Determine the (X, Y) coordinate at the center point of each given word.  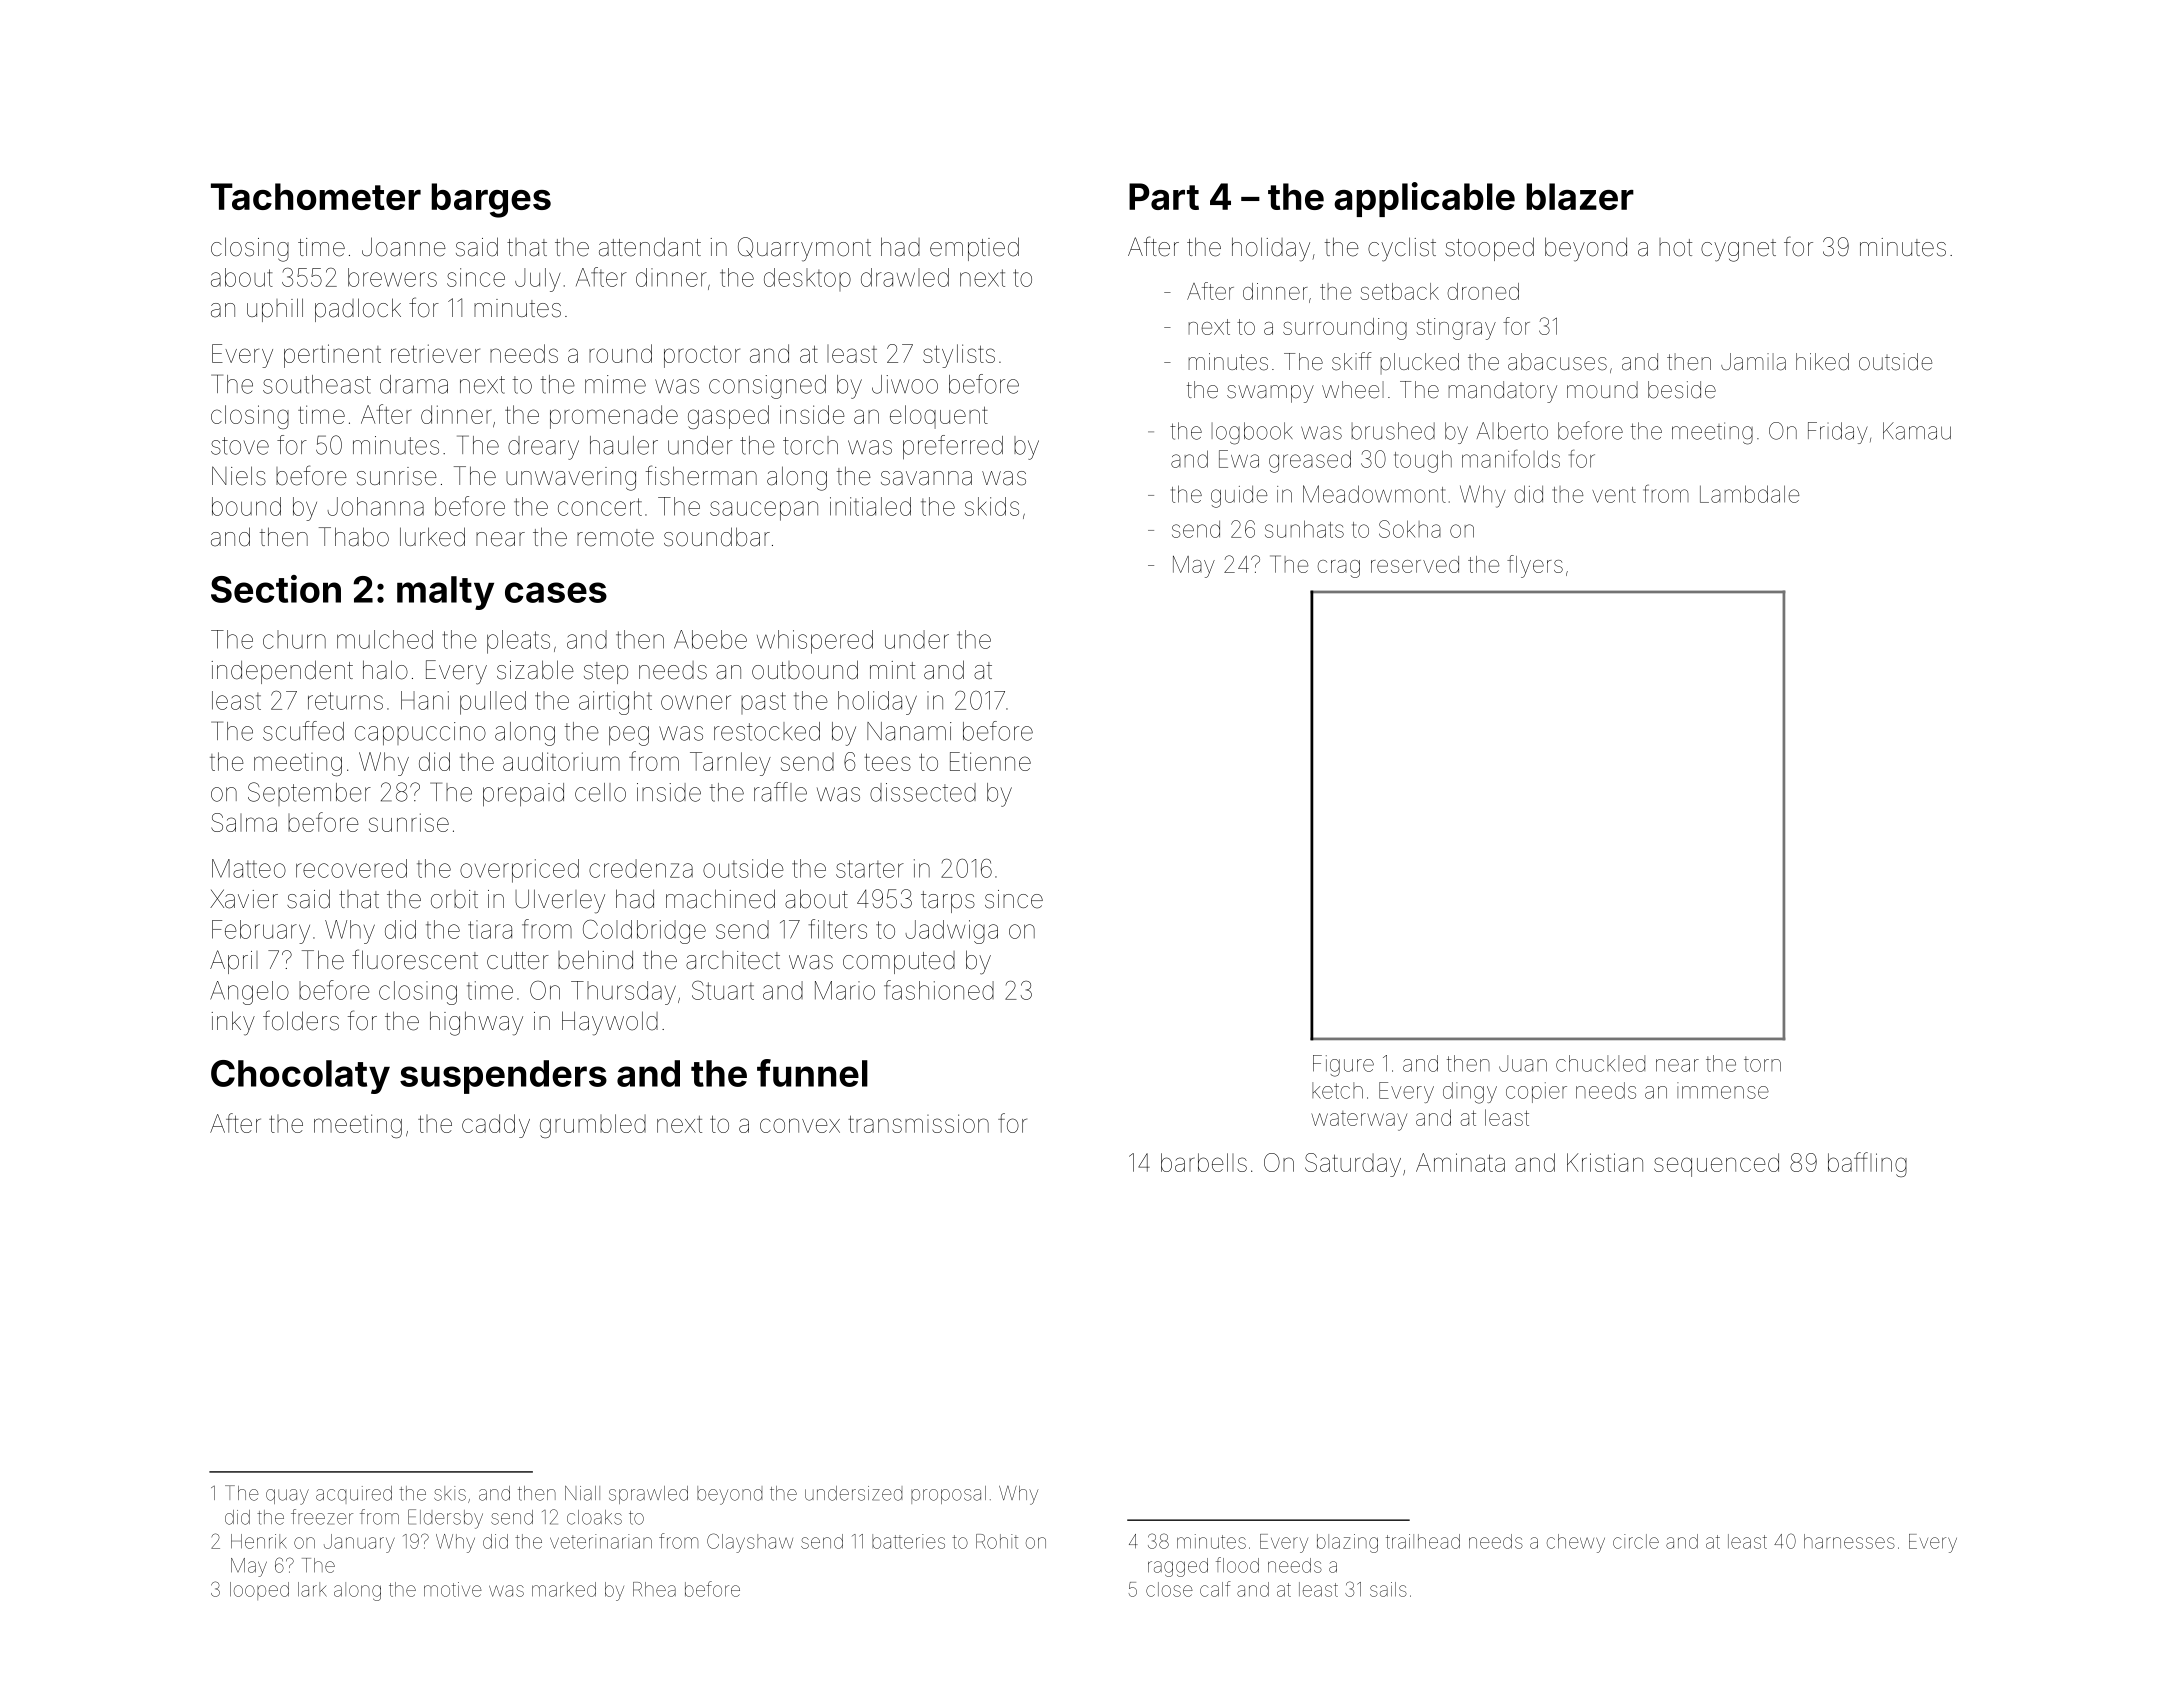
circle (1636, 1541)
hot (1675, 247)
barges (491, 200)
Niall (582, 1493)
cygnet (1738, 250)
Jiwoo (905, 384)
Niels (239, 476)
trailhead (1423, 1541)
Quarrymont (804, 249)
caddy (496, 1126)
